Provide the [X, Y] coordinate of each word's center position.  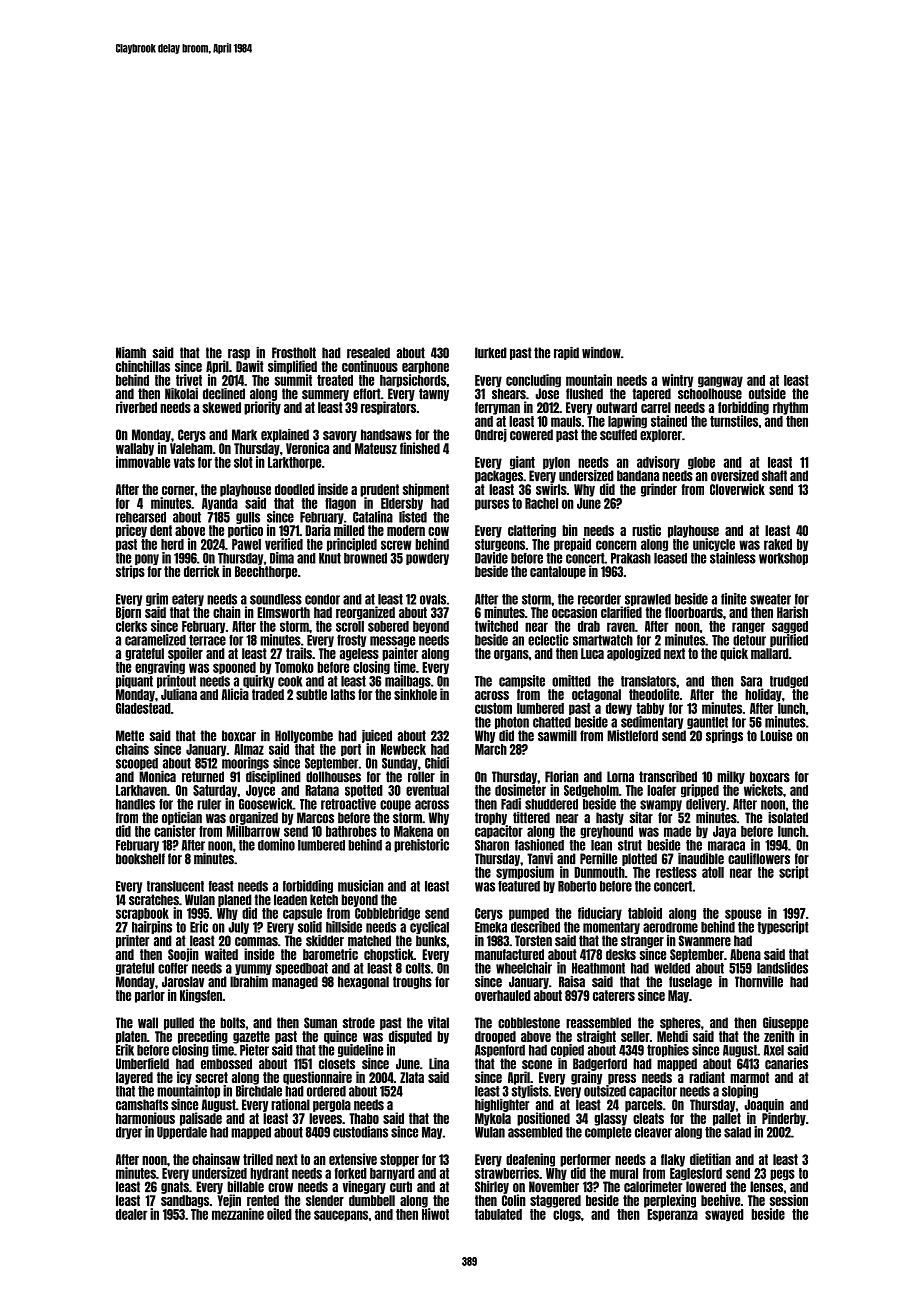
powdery [427, 559]
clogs [567, 1215]
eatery [188, 600]
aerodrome [670, 927]
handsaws [386, 435]
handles [135, 804]
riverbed [136, 407]
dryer [129, 1133]
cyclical [429, 927]
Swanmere [705, 941]
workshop [783, 559]
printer [132, 941]
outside [767, 394]
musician [361, 886]
